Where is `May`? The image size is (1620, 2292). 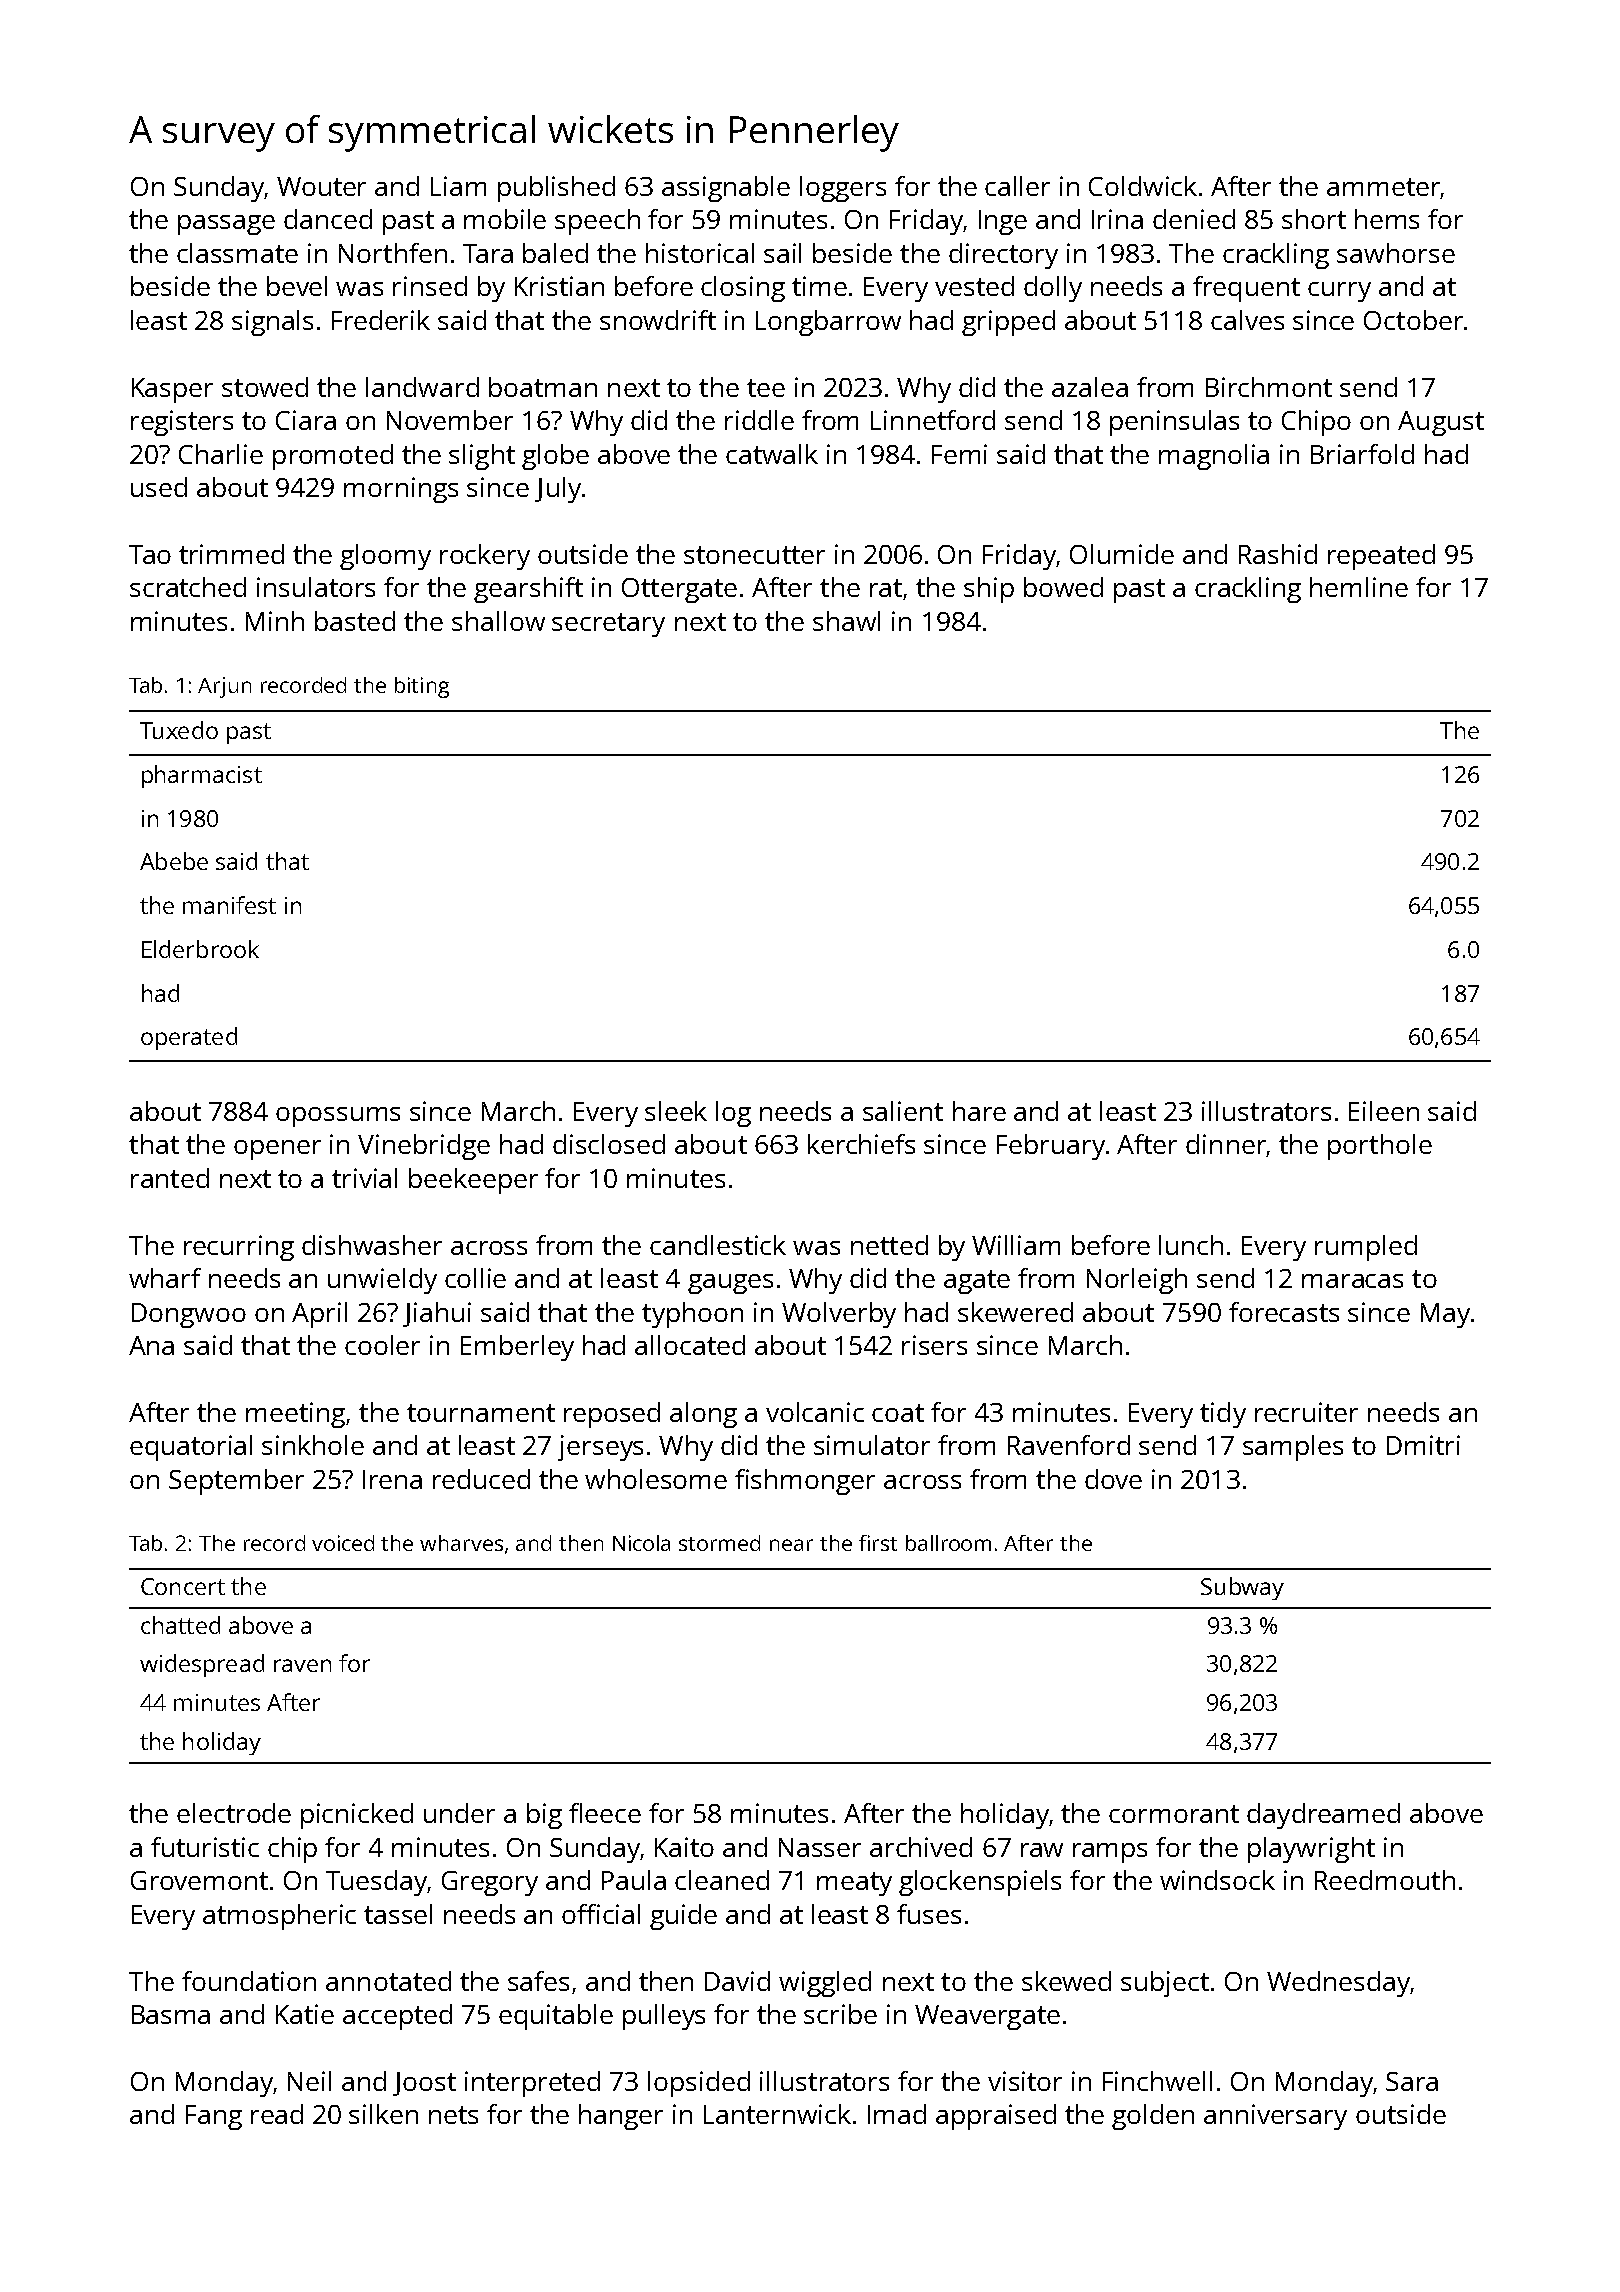
May is located at coordinates (1445, 1315).
